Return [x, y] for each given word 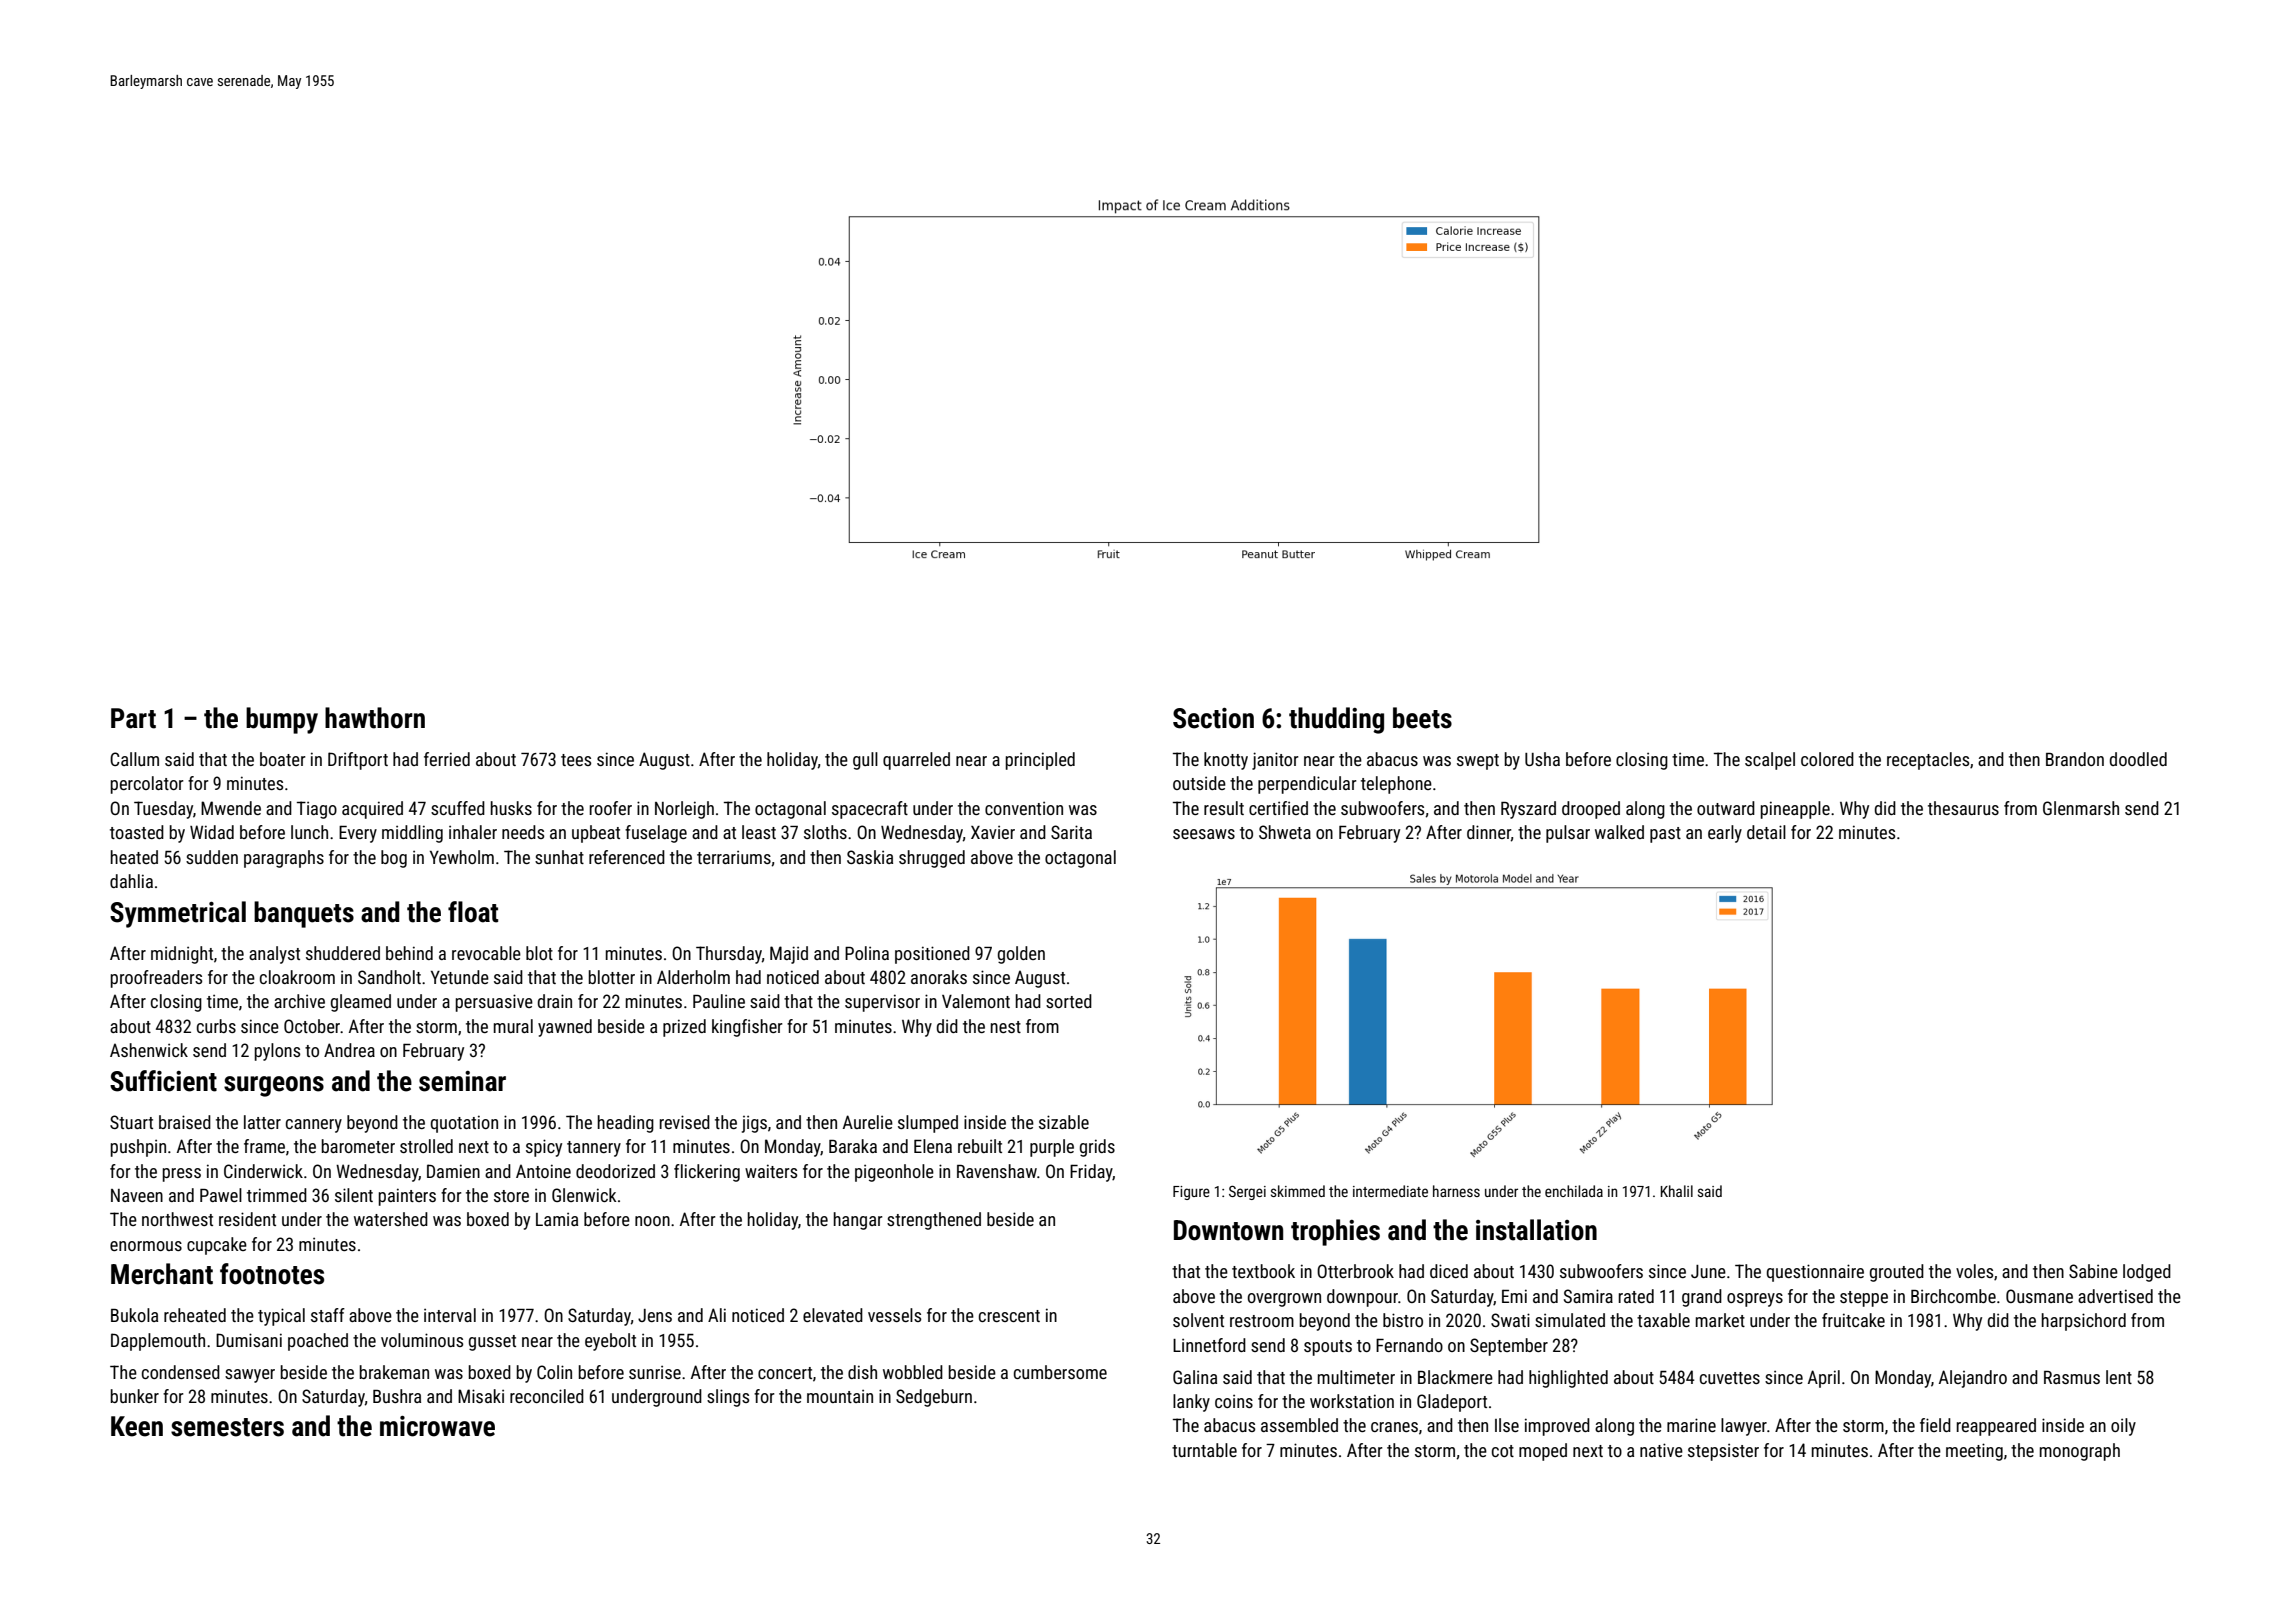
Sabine [2093, 1271]
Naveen [137, 1195]
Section [1213, 718]
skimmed [1298, 1191]
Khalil [1677, 1191]
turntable [1204, 1450]
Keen [137, 1426]
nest [1006, 1027]
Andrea [349, 1050]
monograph [2080, 1452]
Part [133, 718]
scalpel [1770, 761]
